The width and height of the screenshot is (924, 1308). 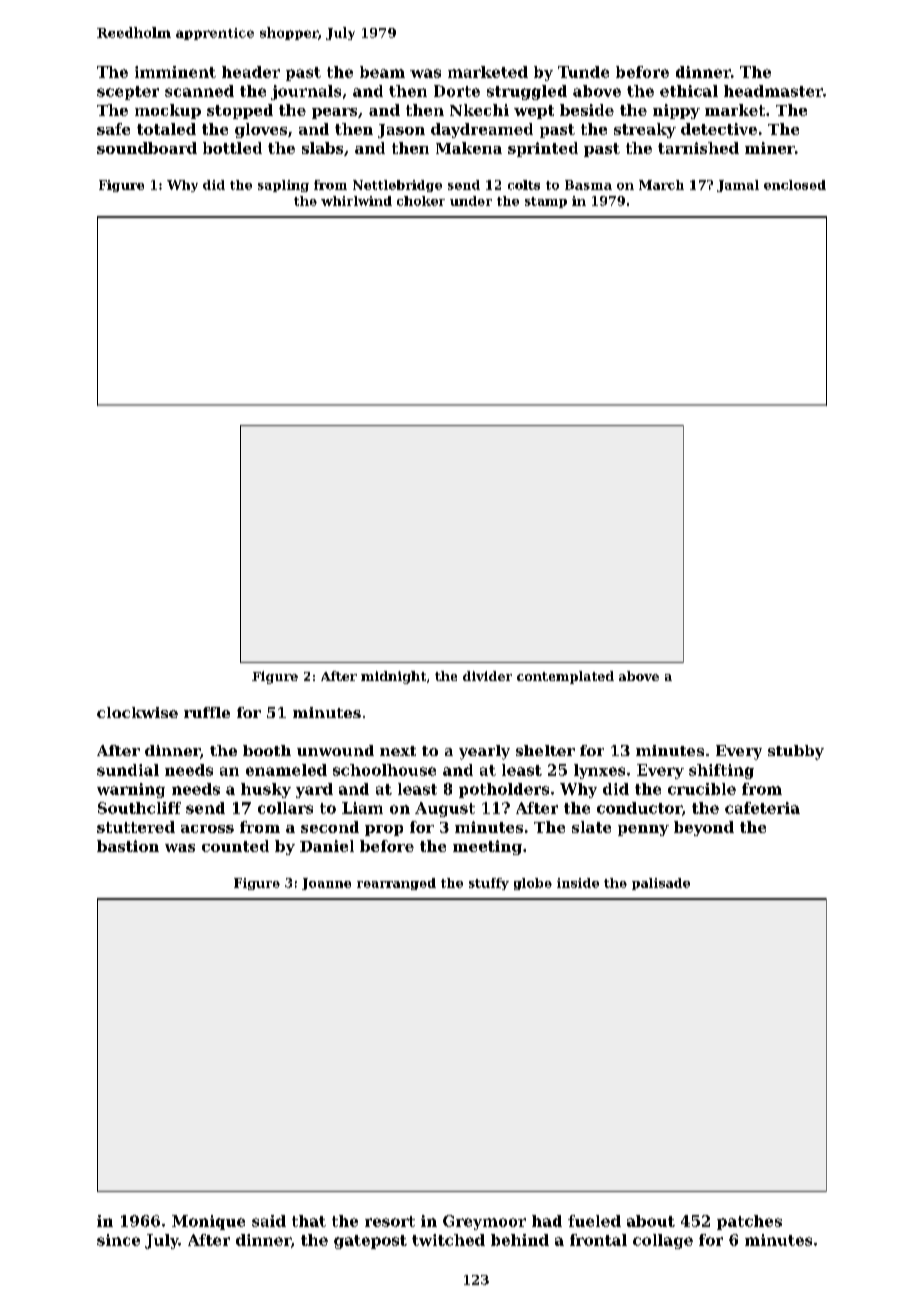 I want to click on fueled, so click(x=594, y=1221).
